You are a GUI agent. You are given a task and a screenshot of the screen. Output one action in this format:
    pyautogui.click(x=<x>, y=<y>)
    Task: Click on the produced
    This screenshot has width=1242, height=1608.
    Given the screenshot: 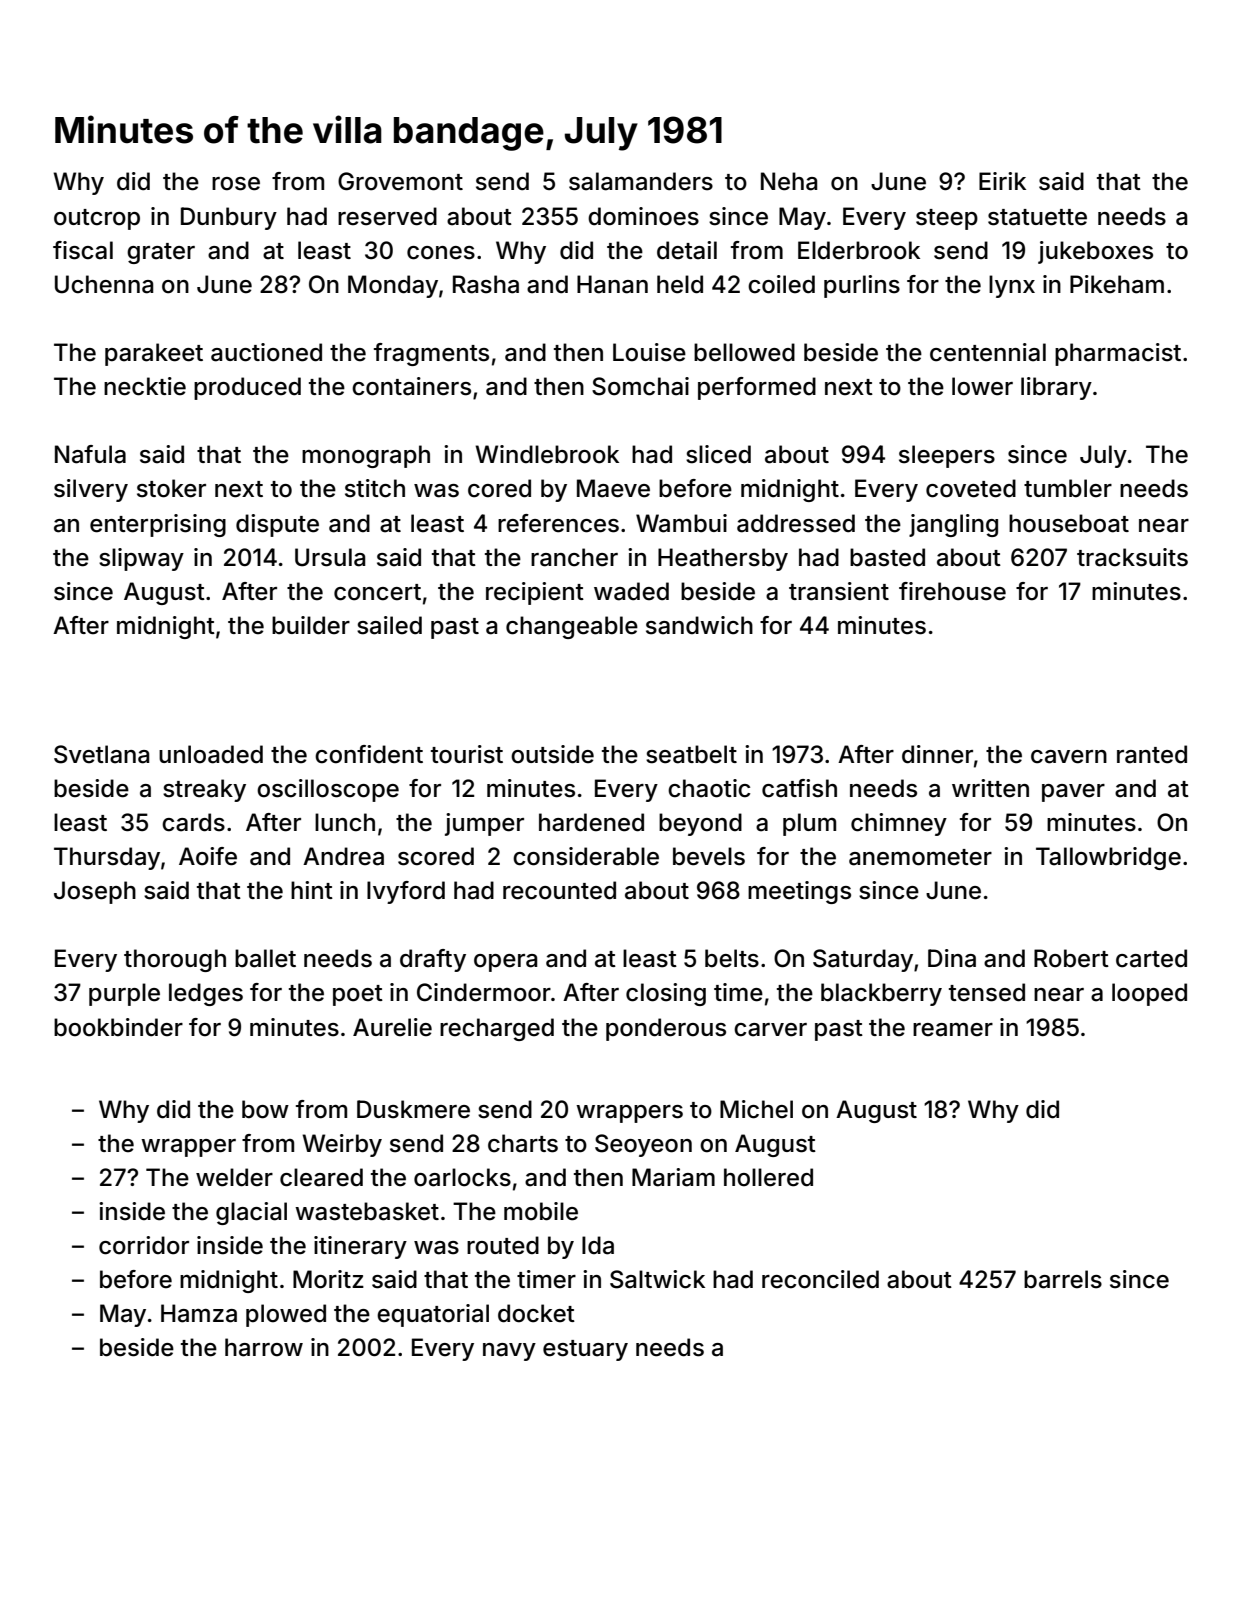 What is the action you would take?
    pyautogui.click(x=247, y=388)
